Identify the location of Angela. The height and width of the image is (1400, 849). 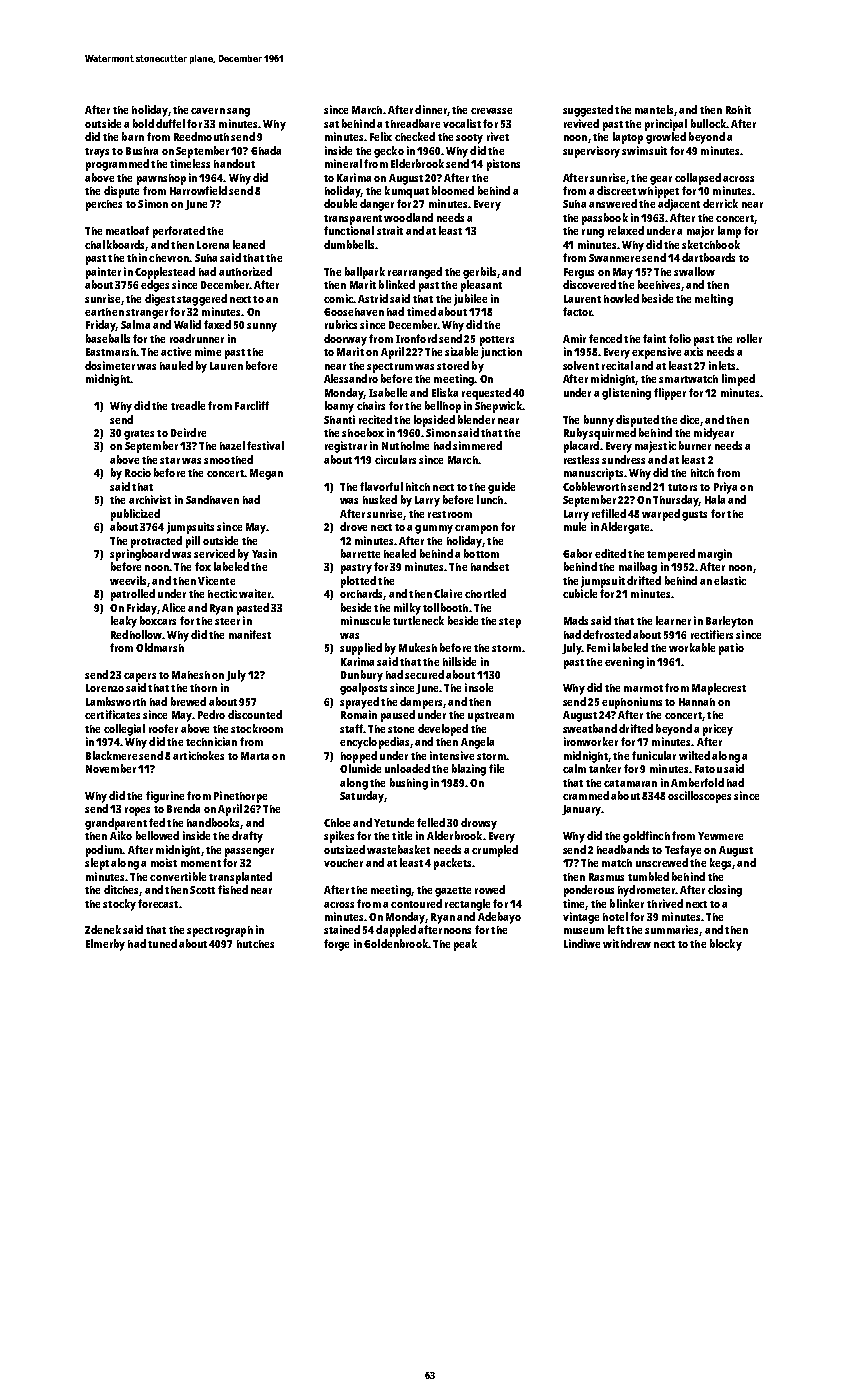
(477, 743).
